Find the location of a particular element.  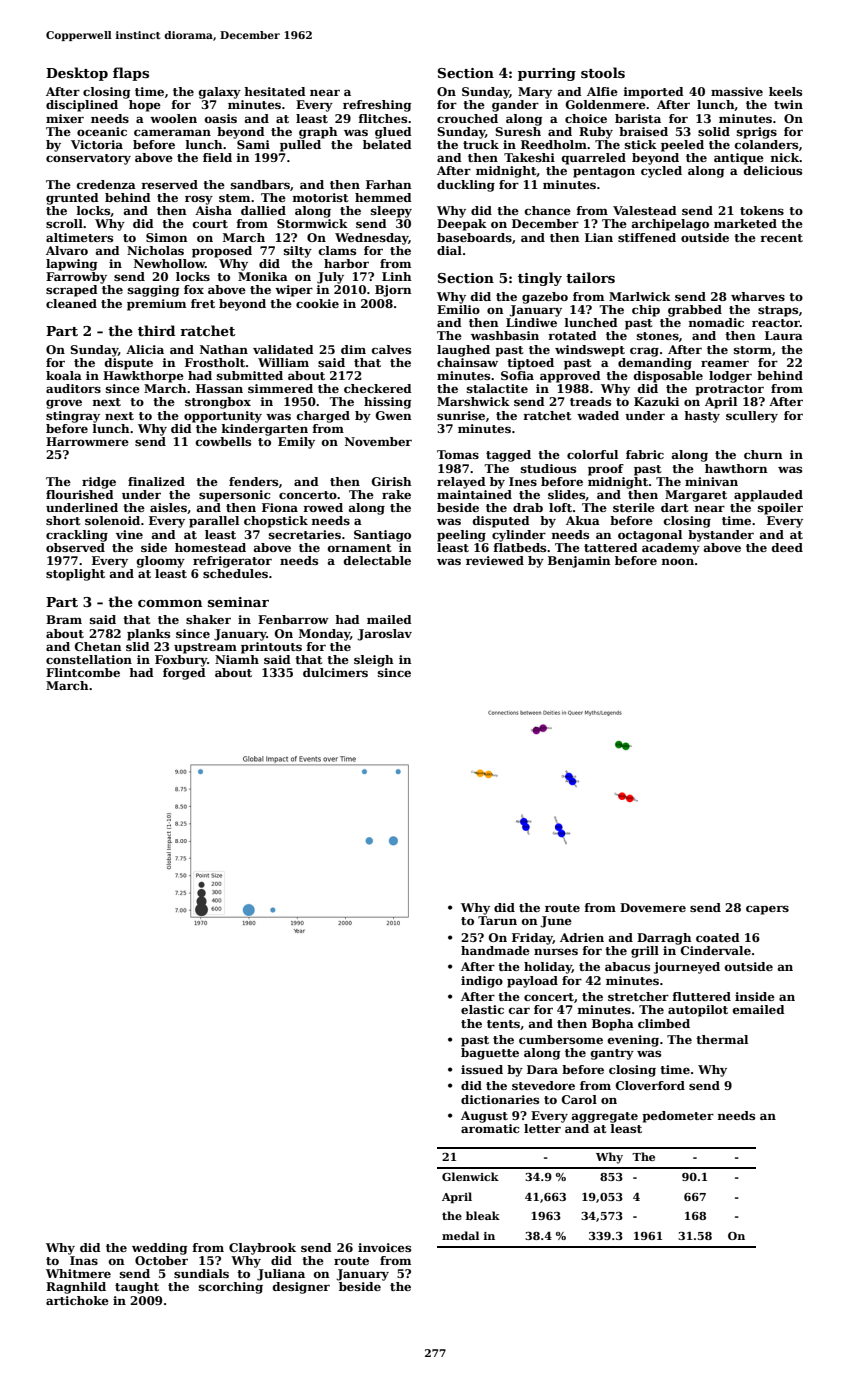

Flintcombe is located at coordinates (83, 672).
